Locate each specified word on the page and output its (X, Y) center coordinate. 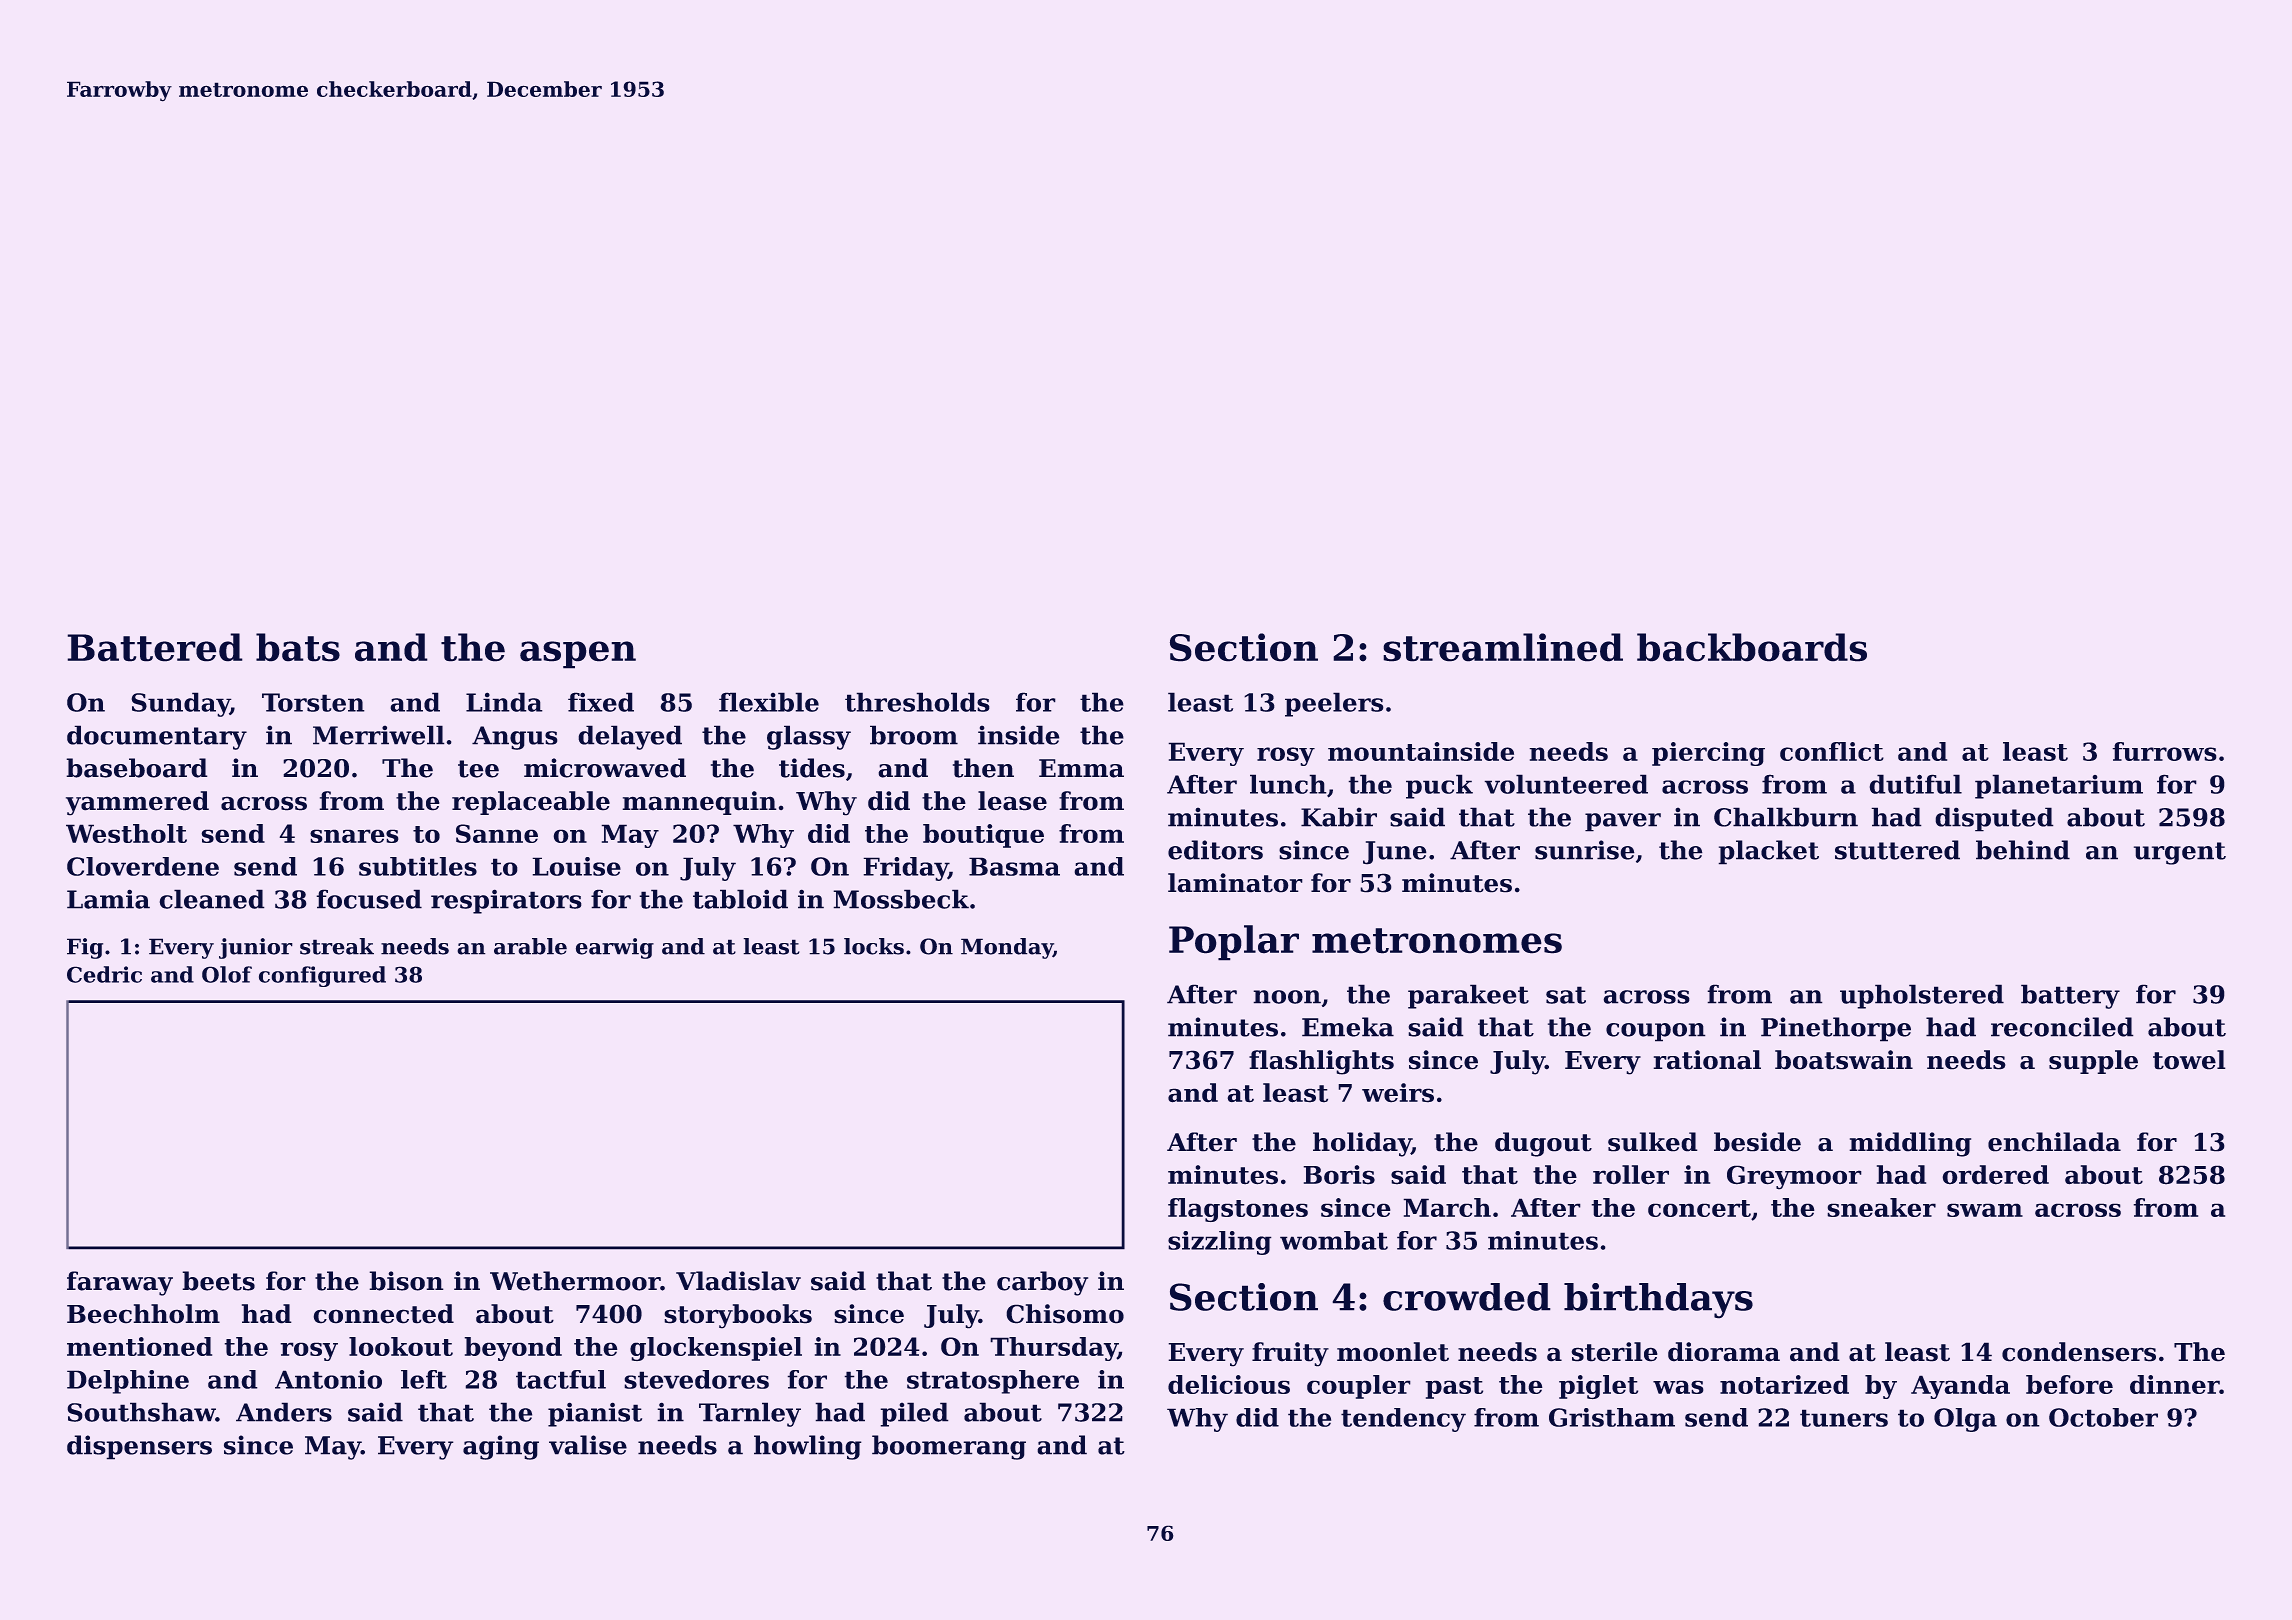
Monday (1007, 948)
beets (219, 1281)
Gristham (1612, 1417)
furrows (2164, 751)
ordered (1996, 1174)
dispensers (139, 1447)
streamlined (1503, 647)
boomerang (949, 1447)
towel (2189, 1059)
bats (298, 647)
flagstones (1238, 1210)
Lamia (108, 899)
